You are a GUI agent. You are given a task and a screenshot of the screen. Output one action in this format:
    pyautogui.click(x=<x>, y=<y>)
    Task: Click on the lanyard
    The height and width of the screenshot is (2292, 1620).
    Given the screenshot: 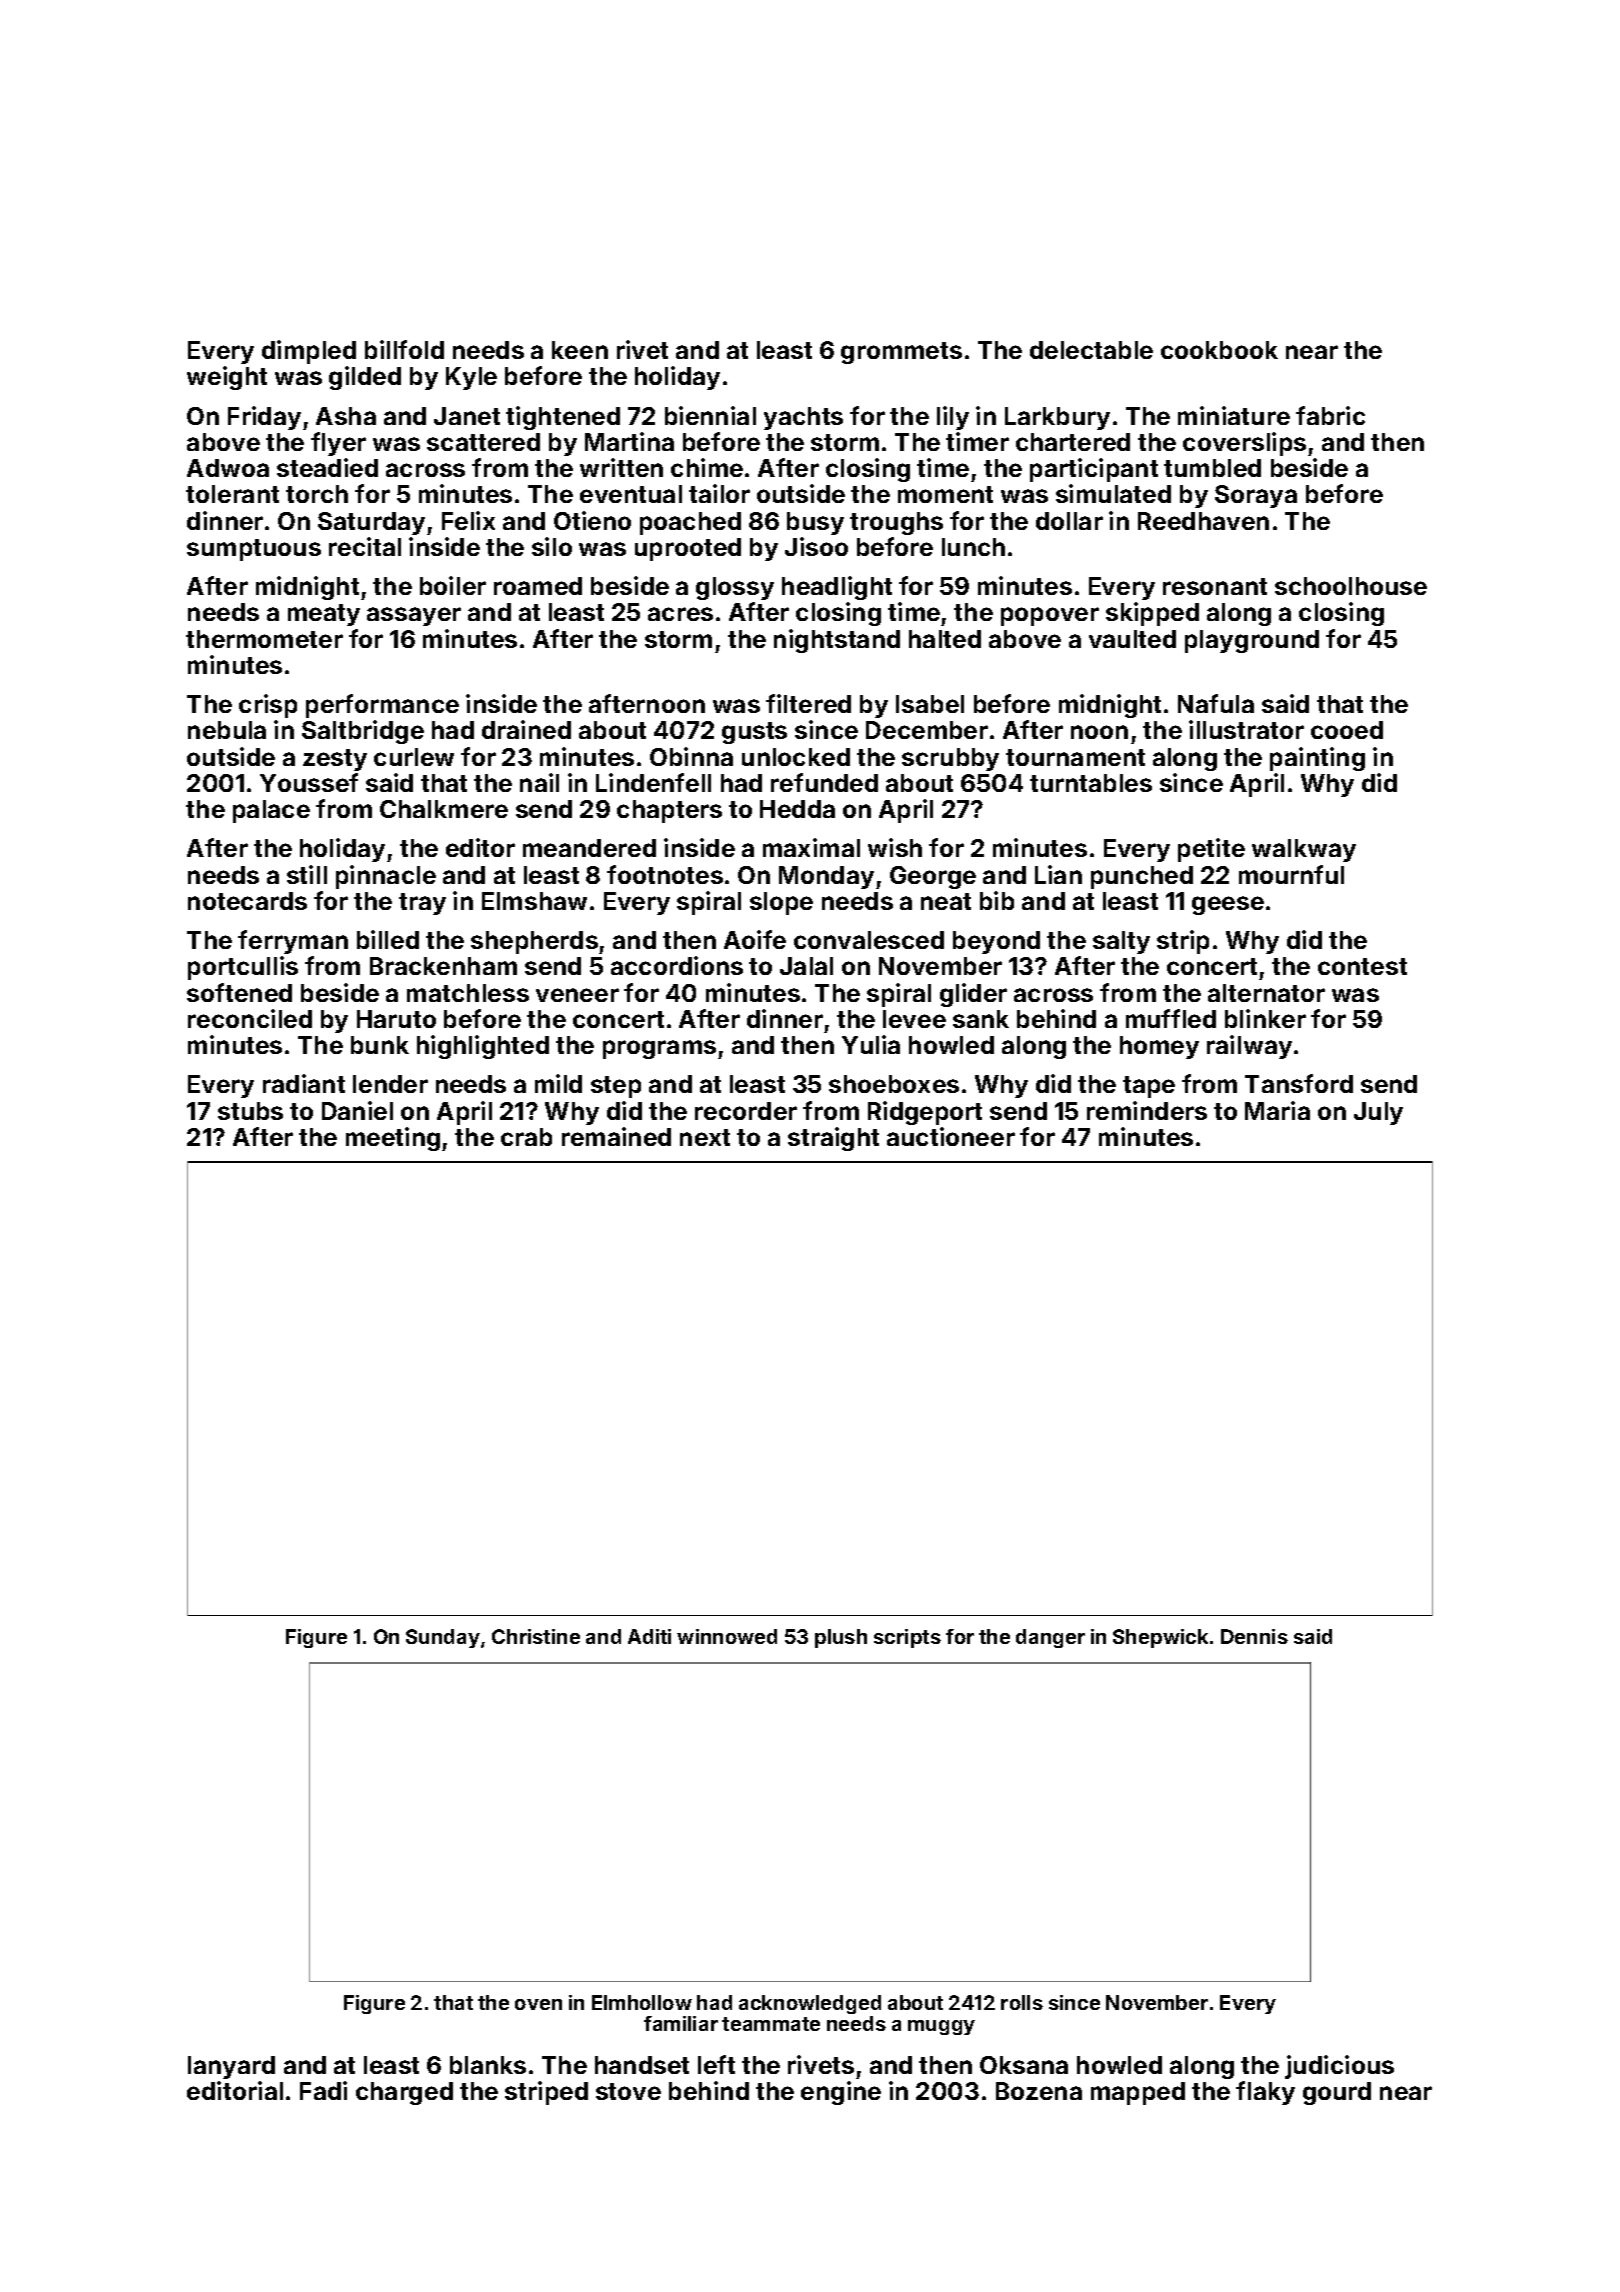 What is the action you would take?
    pyautogui.click(x=231, y=2067)
